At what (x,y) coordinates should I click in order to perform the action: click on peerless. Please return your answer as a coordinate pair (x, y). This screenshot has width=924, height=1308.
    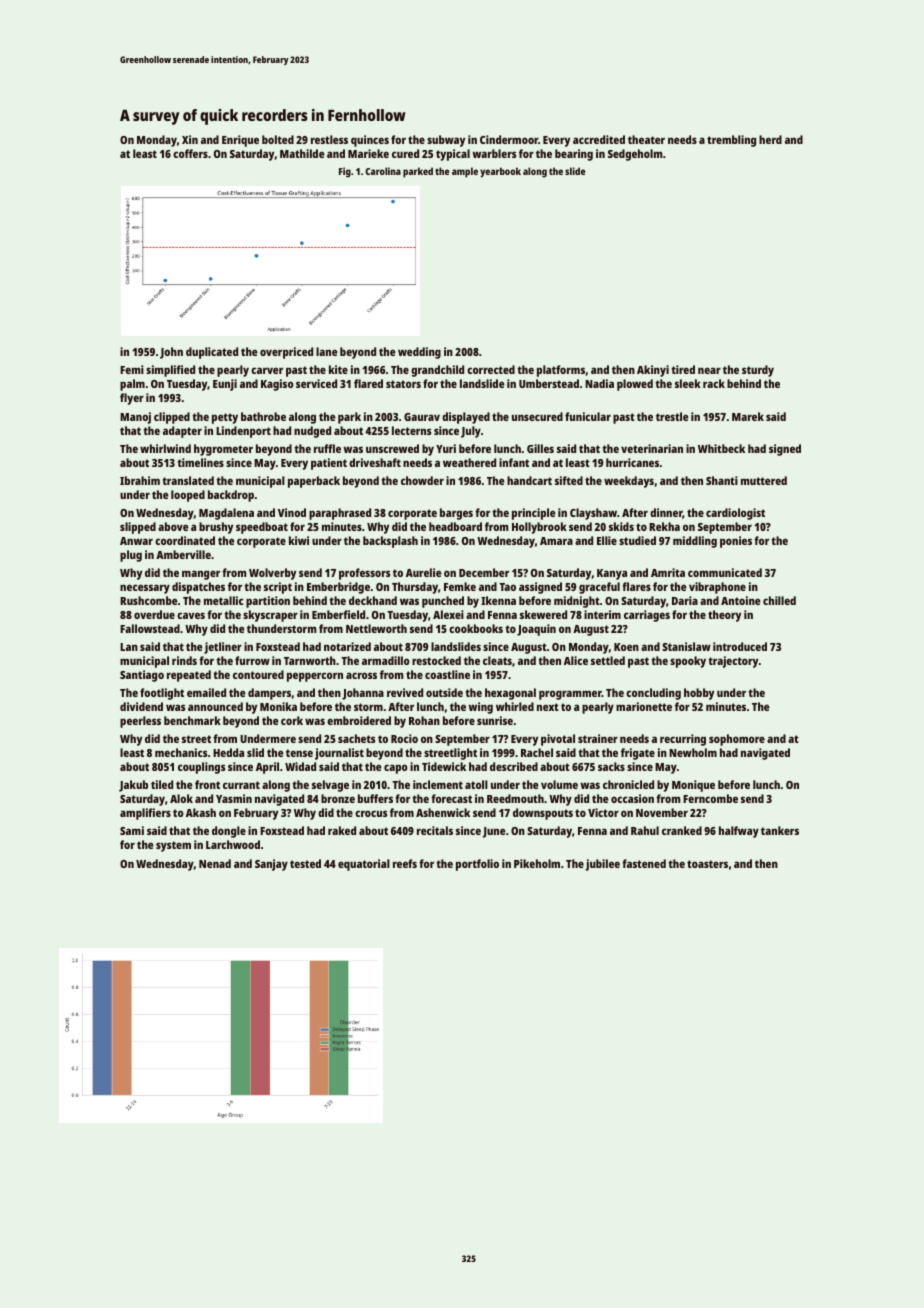
    Looking at the image, I should click on (140, 722).
